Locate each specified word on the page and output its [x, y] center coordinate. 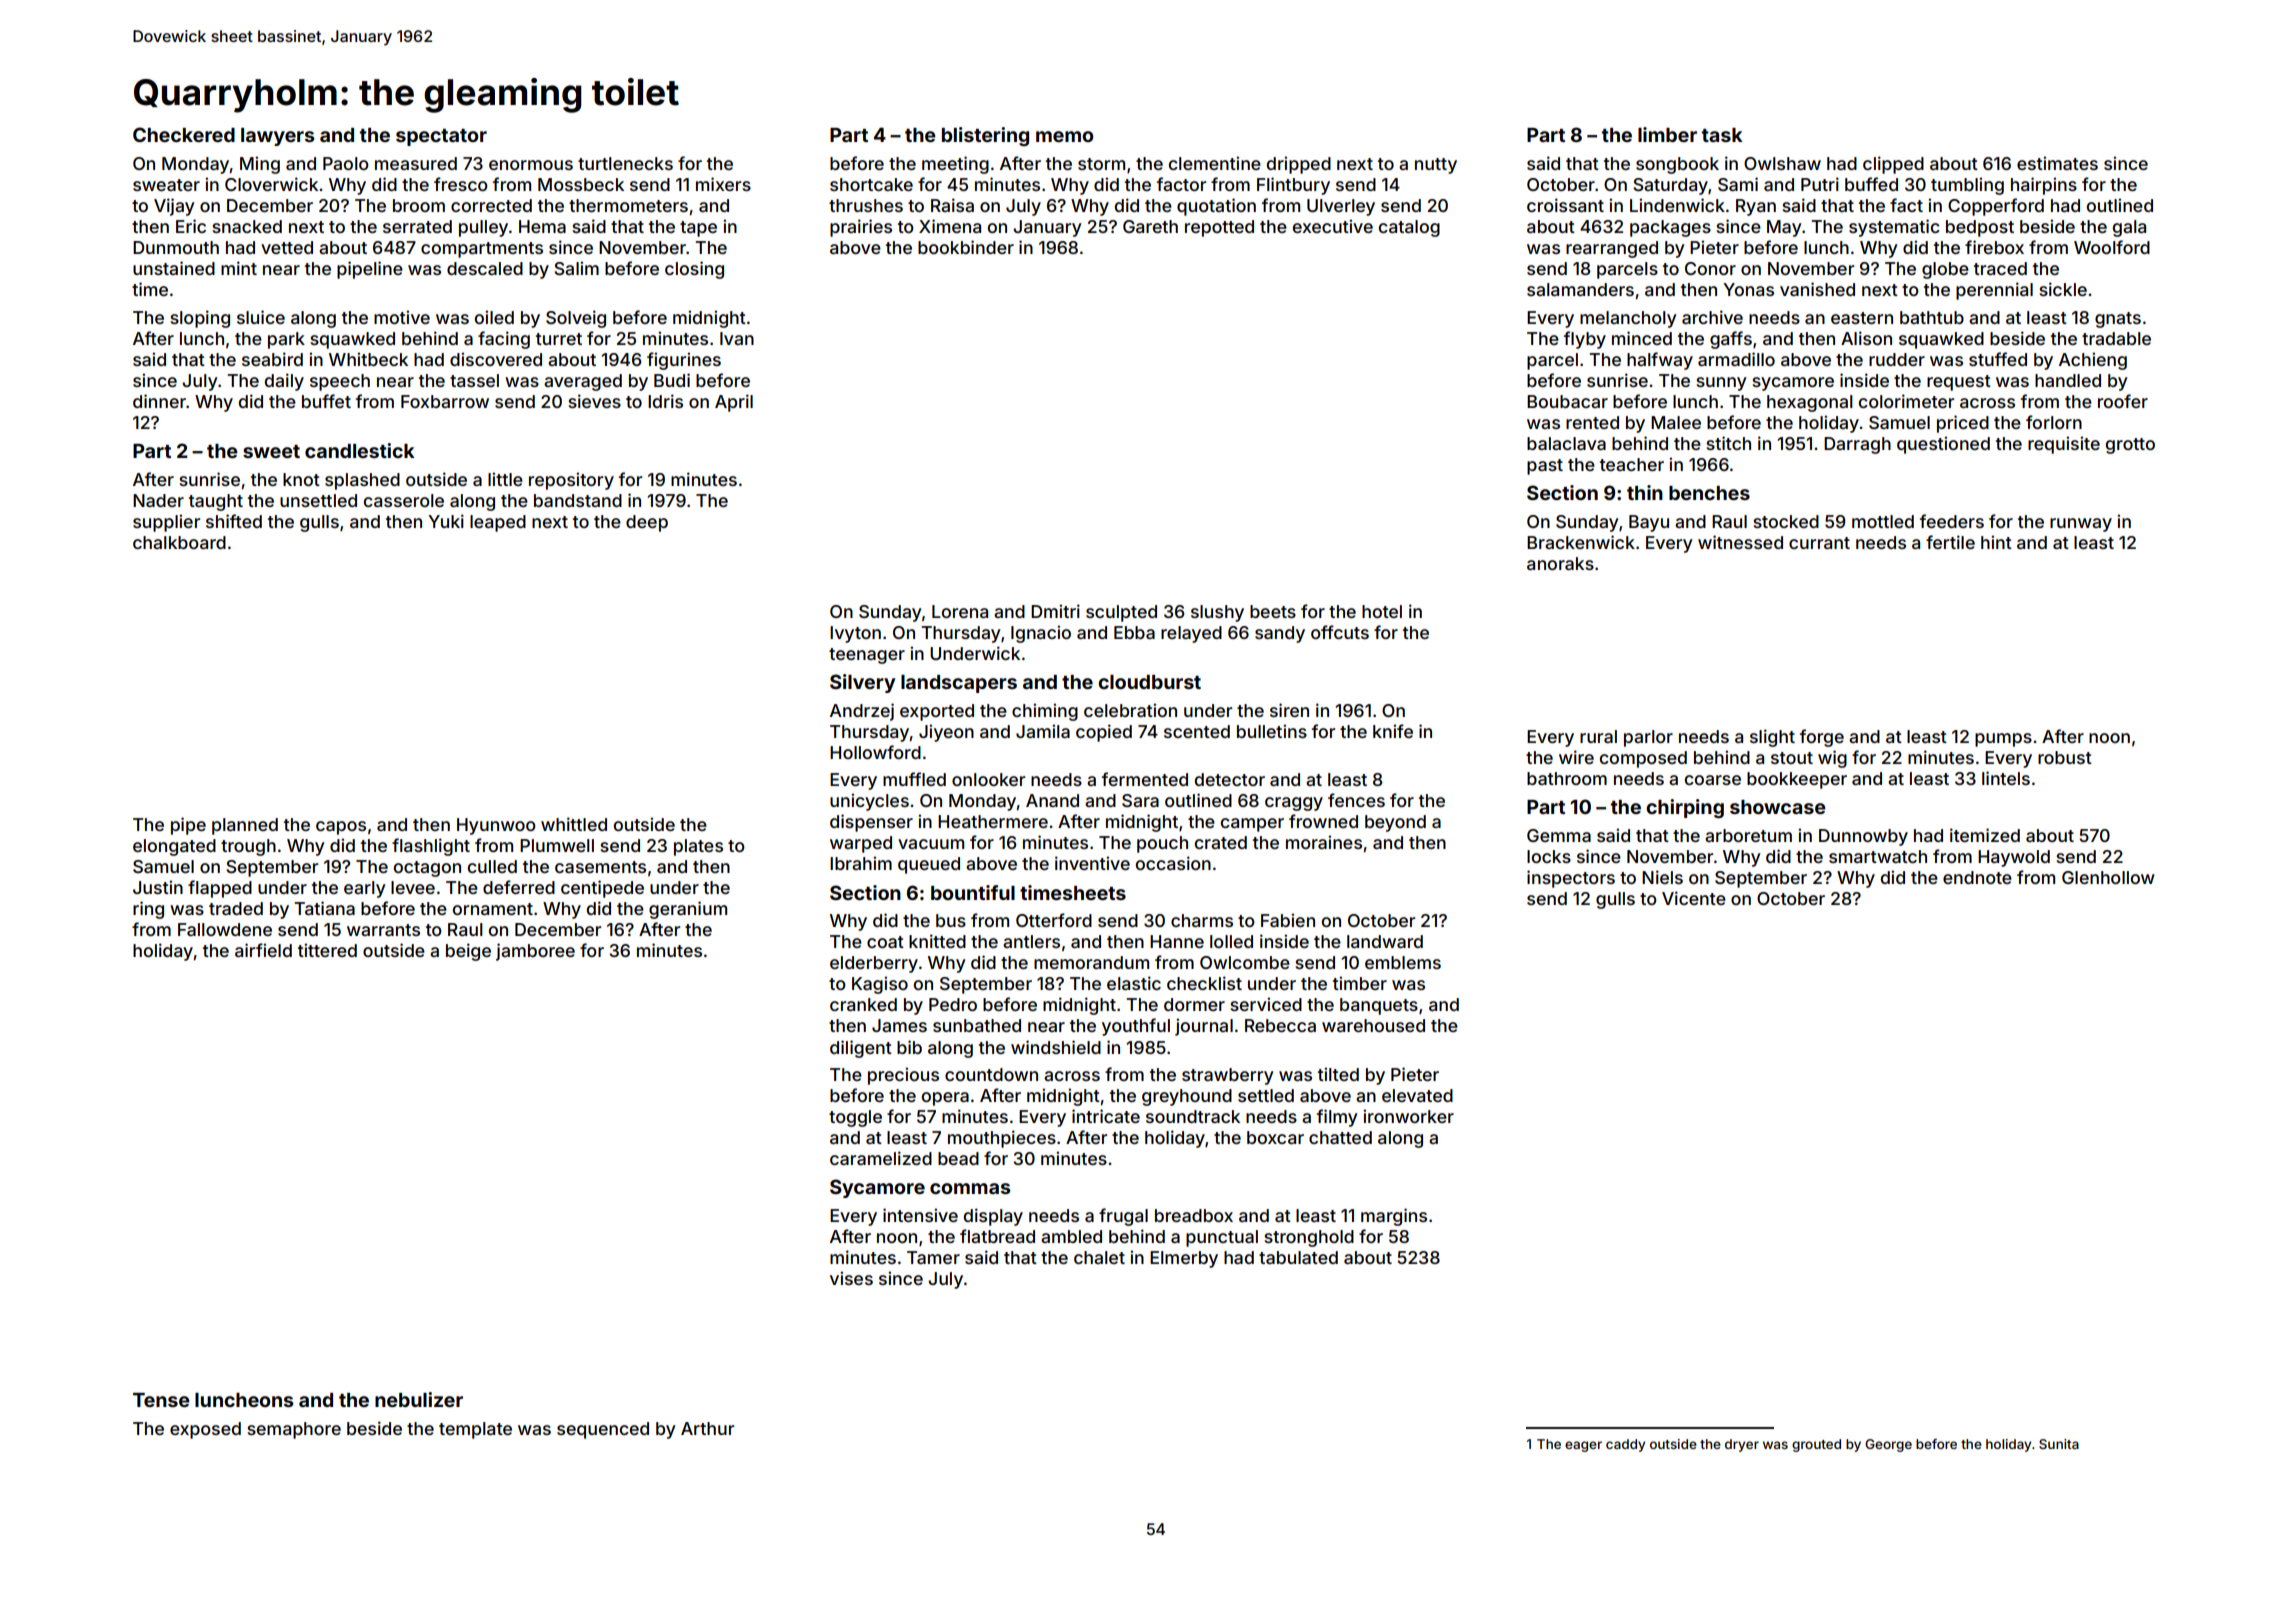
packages [1670, 228]
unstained [174, 268]
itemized [1985, 835]
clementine [1215, 163]
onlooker [988, 779]
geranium [688, 910]
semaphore [294, 1430]
